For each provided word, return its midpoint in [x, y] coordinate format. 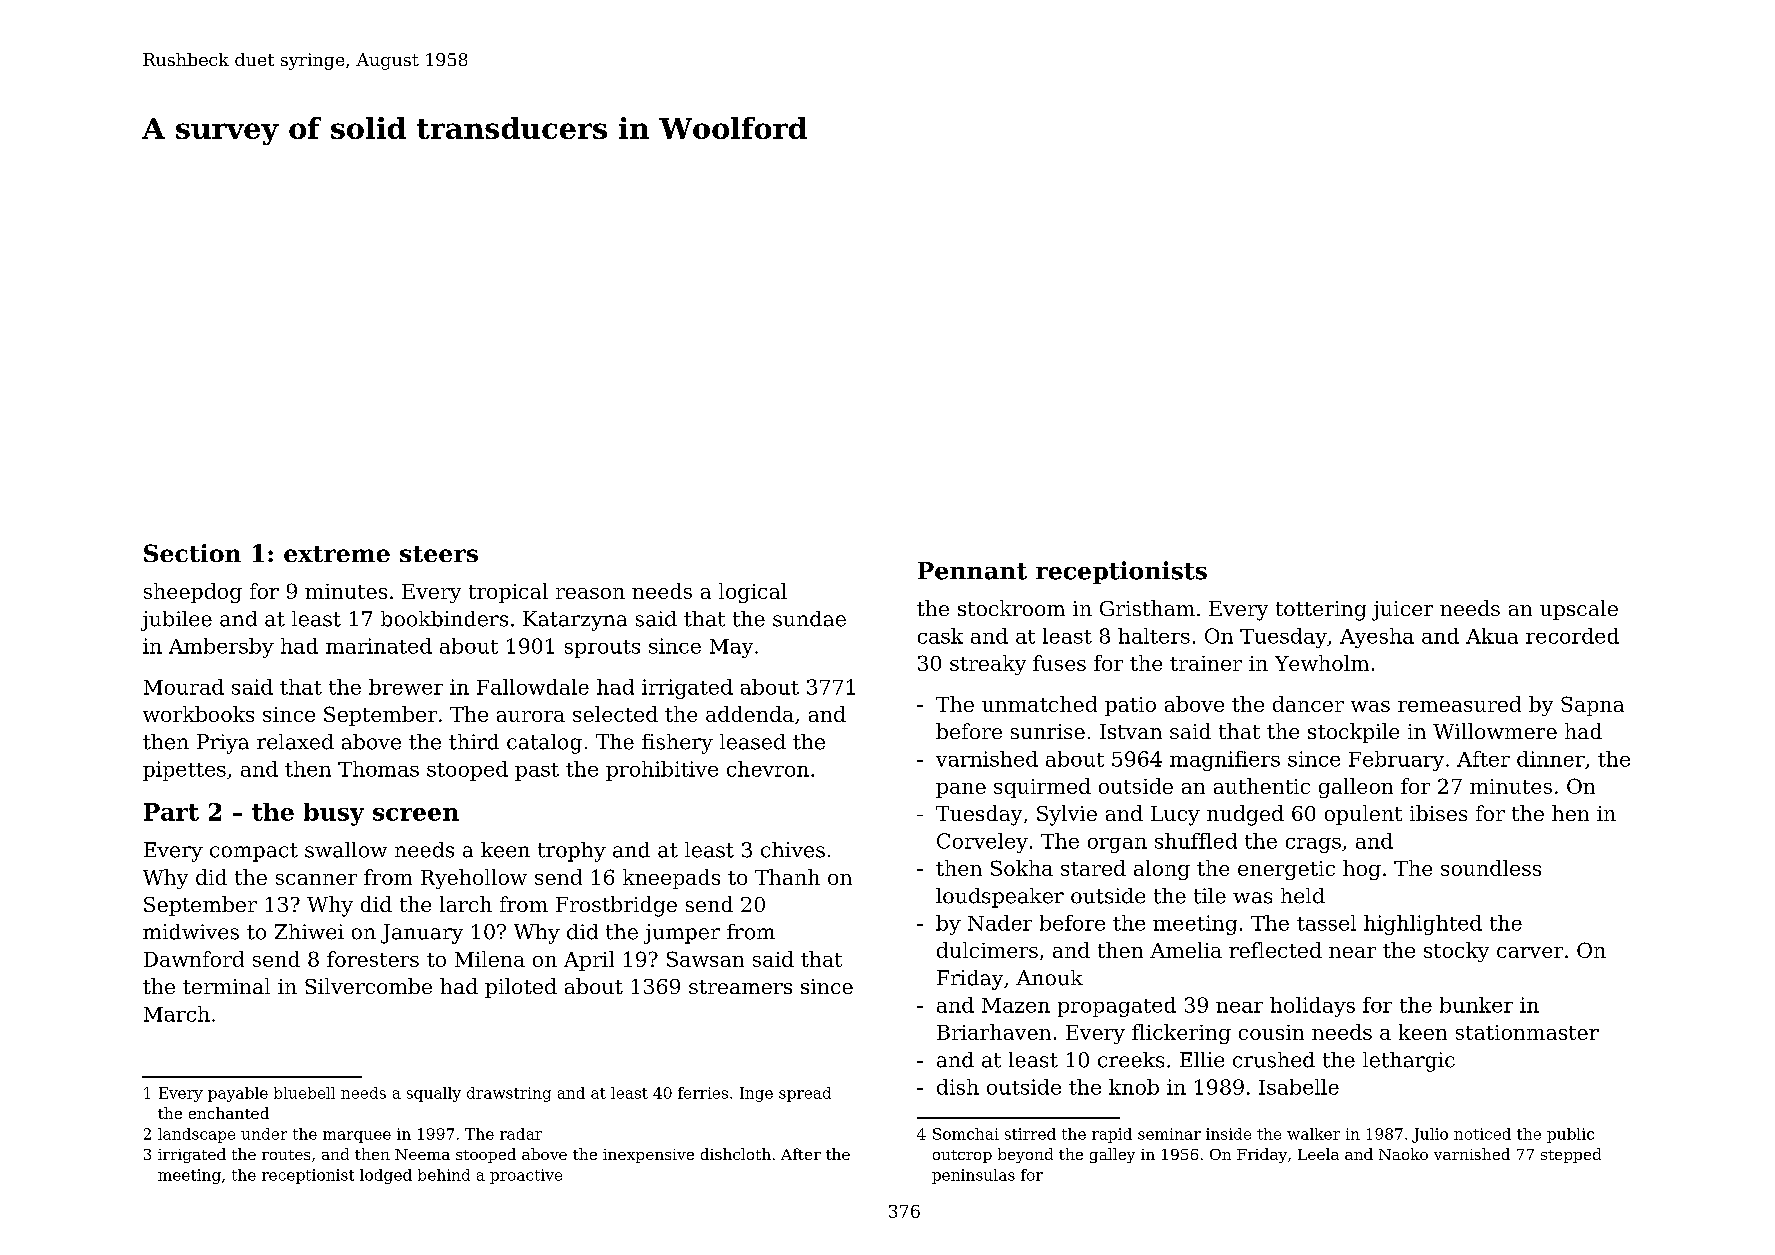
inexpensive [648, 1156]
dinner [1551, 759]
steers [439, 554]
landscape [196, 1135]
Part [171, 812]
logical [753, 593]
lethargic [1409, 1062]
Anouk [1049, 978]
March [177, 1014]
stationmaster [1527, 1032]
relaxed [295, 742]
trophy [572, 852]
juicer [1402, 611]
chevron [768, 769]
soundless [1491, 868]
